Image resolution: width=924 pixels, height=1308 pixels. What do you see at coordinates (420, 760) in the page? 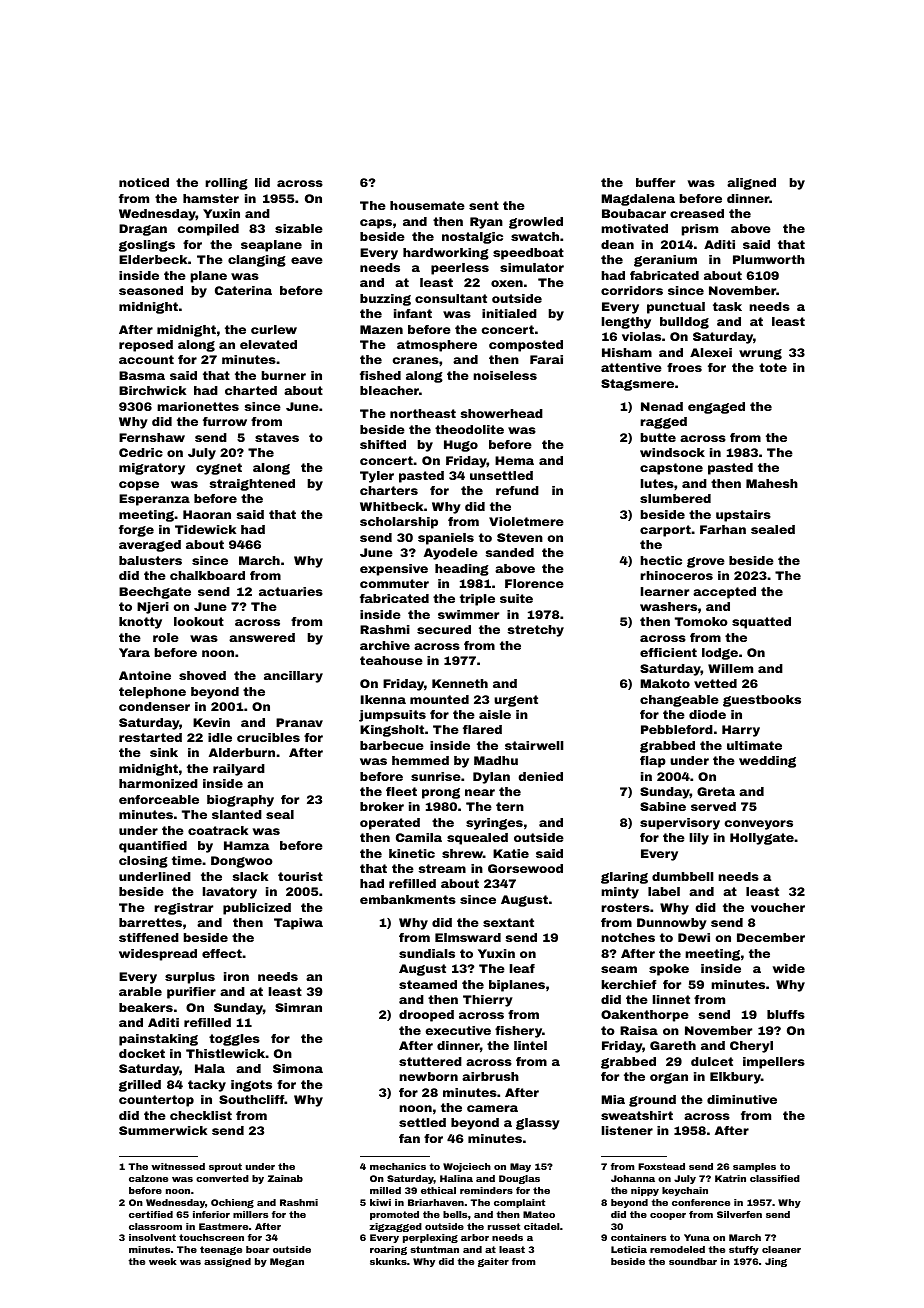
I see `hemmed` at bounding box center [420, 760].
